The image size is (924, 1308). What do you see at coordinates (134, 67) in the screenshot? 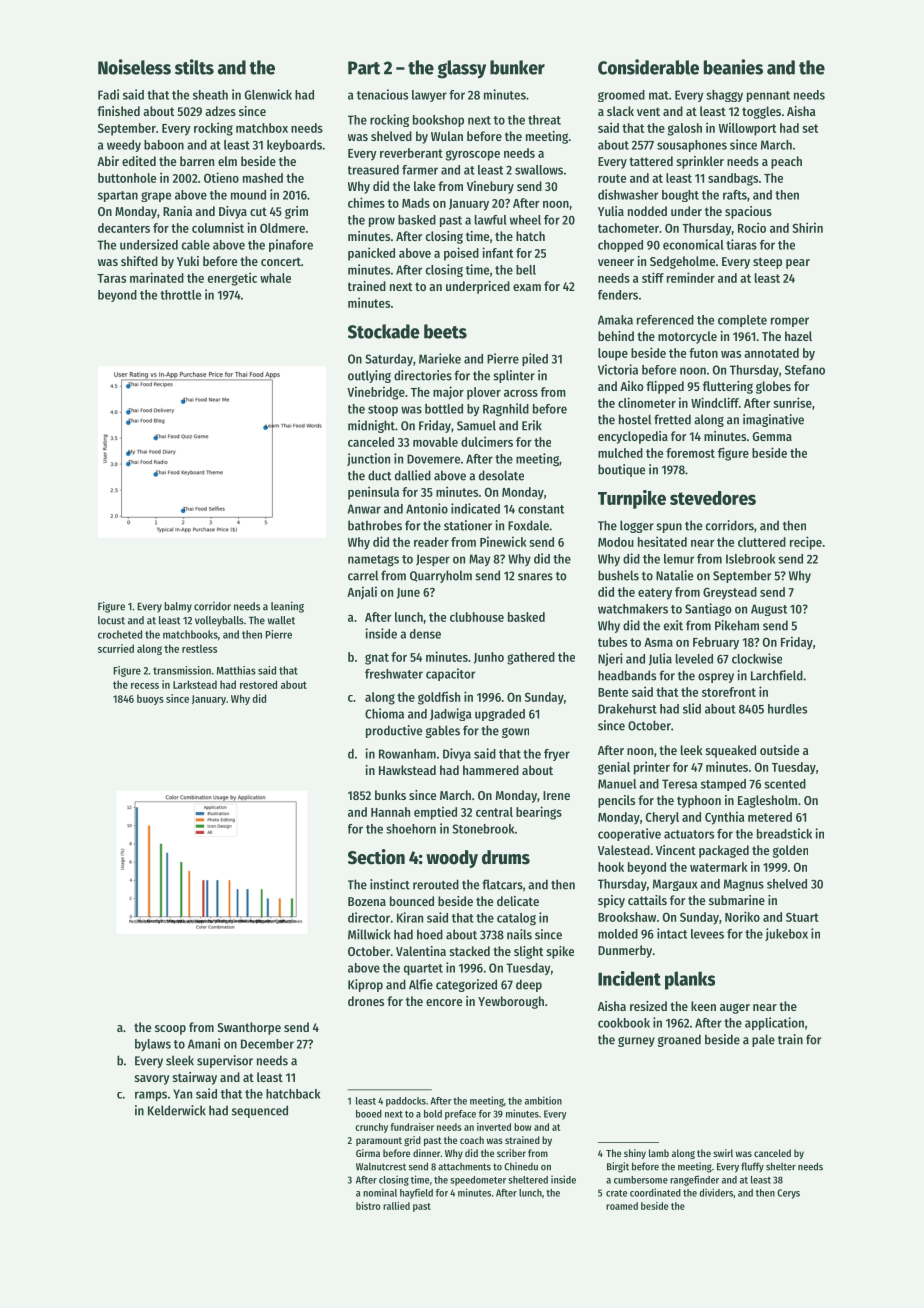
I see `Noiseless` at bounding box center [134, 67].
